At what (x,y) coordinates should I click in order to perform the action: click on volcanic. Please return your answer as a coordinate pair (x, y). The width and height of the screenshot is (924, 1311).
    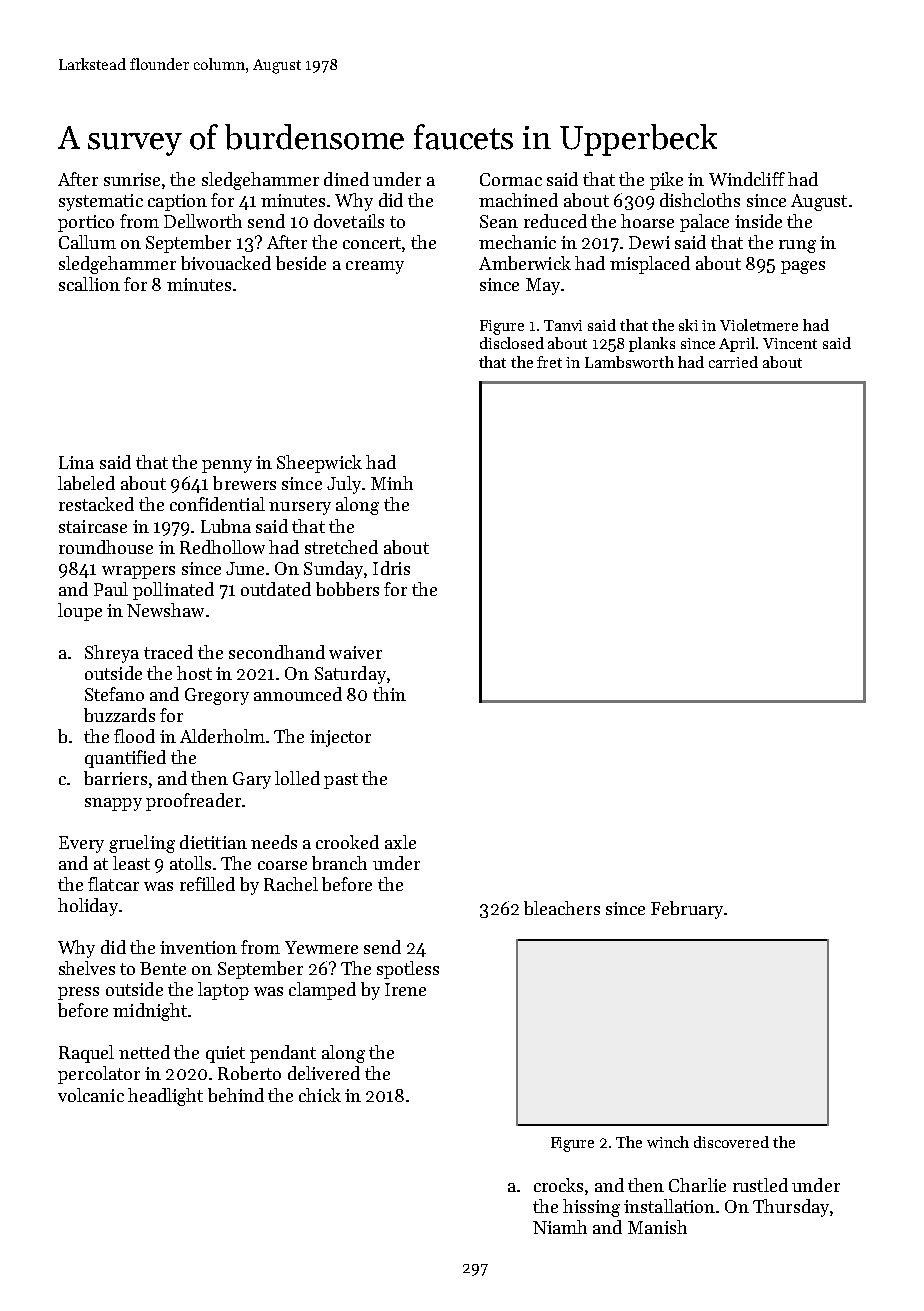
    Looking at the image, I should click on (91, 1095).
